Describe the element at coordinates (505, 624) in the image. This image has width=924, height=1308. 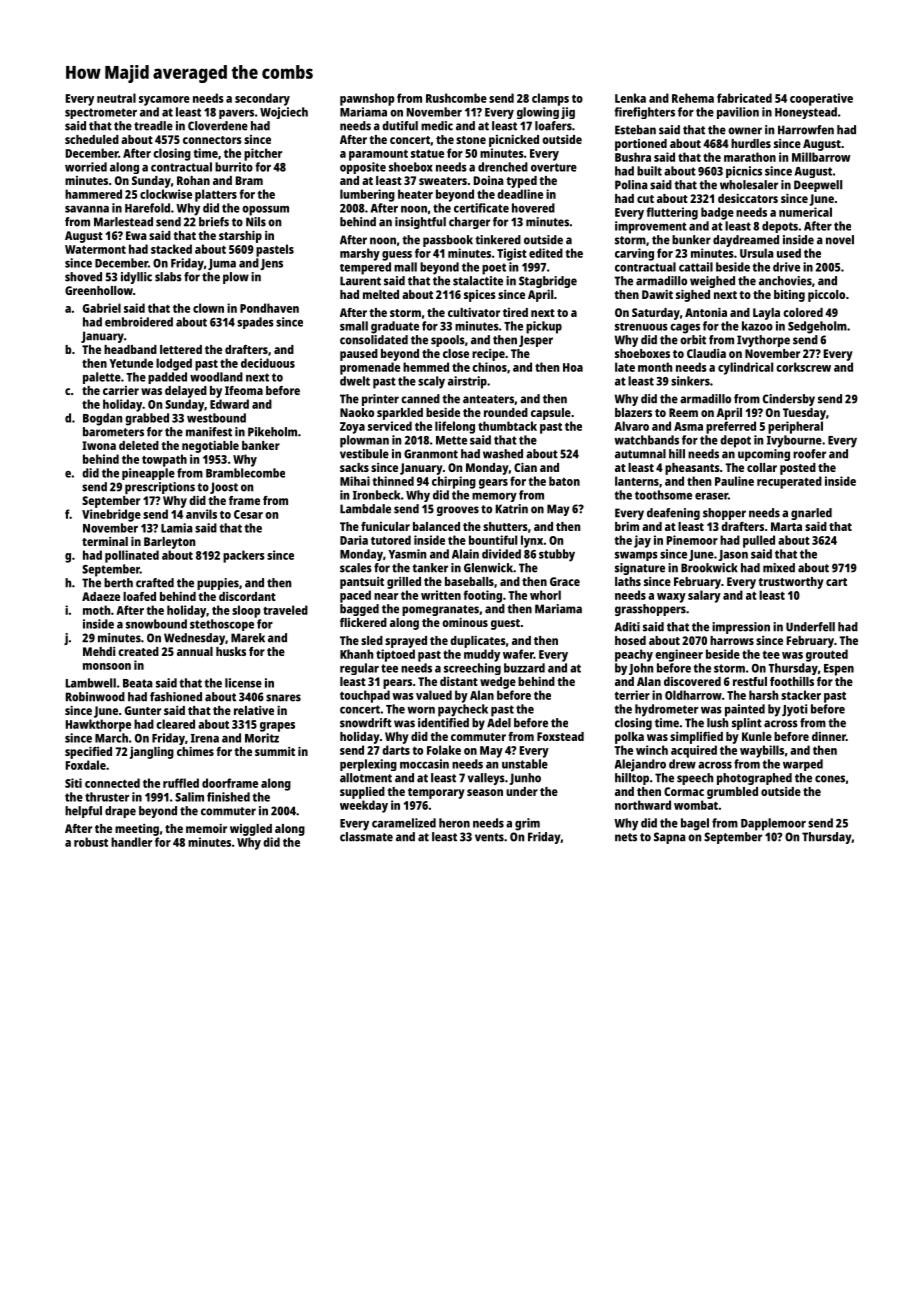
I see `guest` at that location.
